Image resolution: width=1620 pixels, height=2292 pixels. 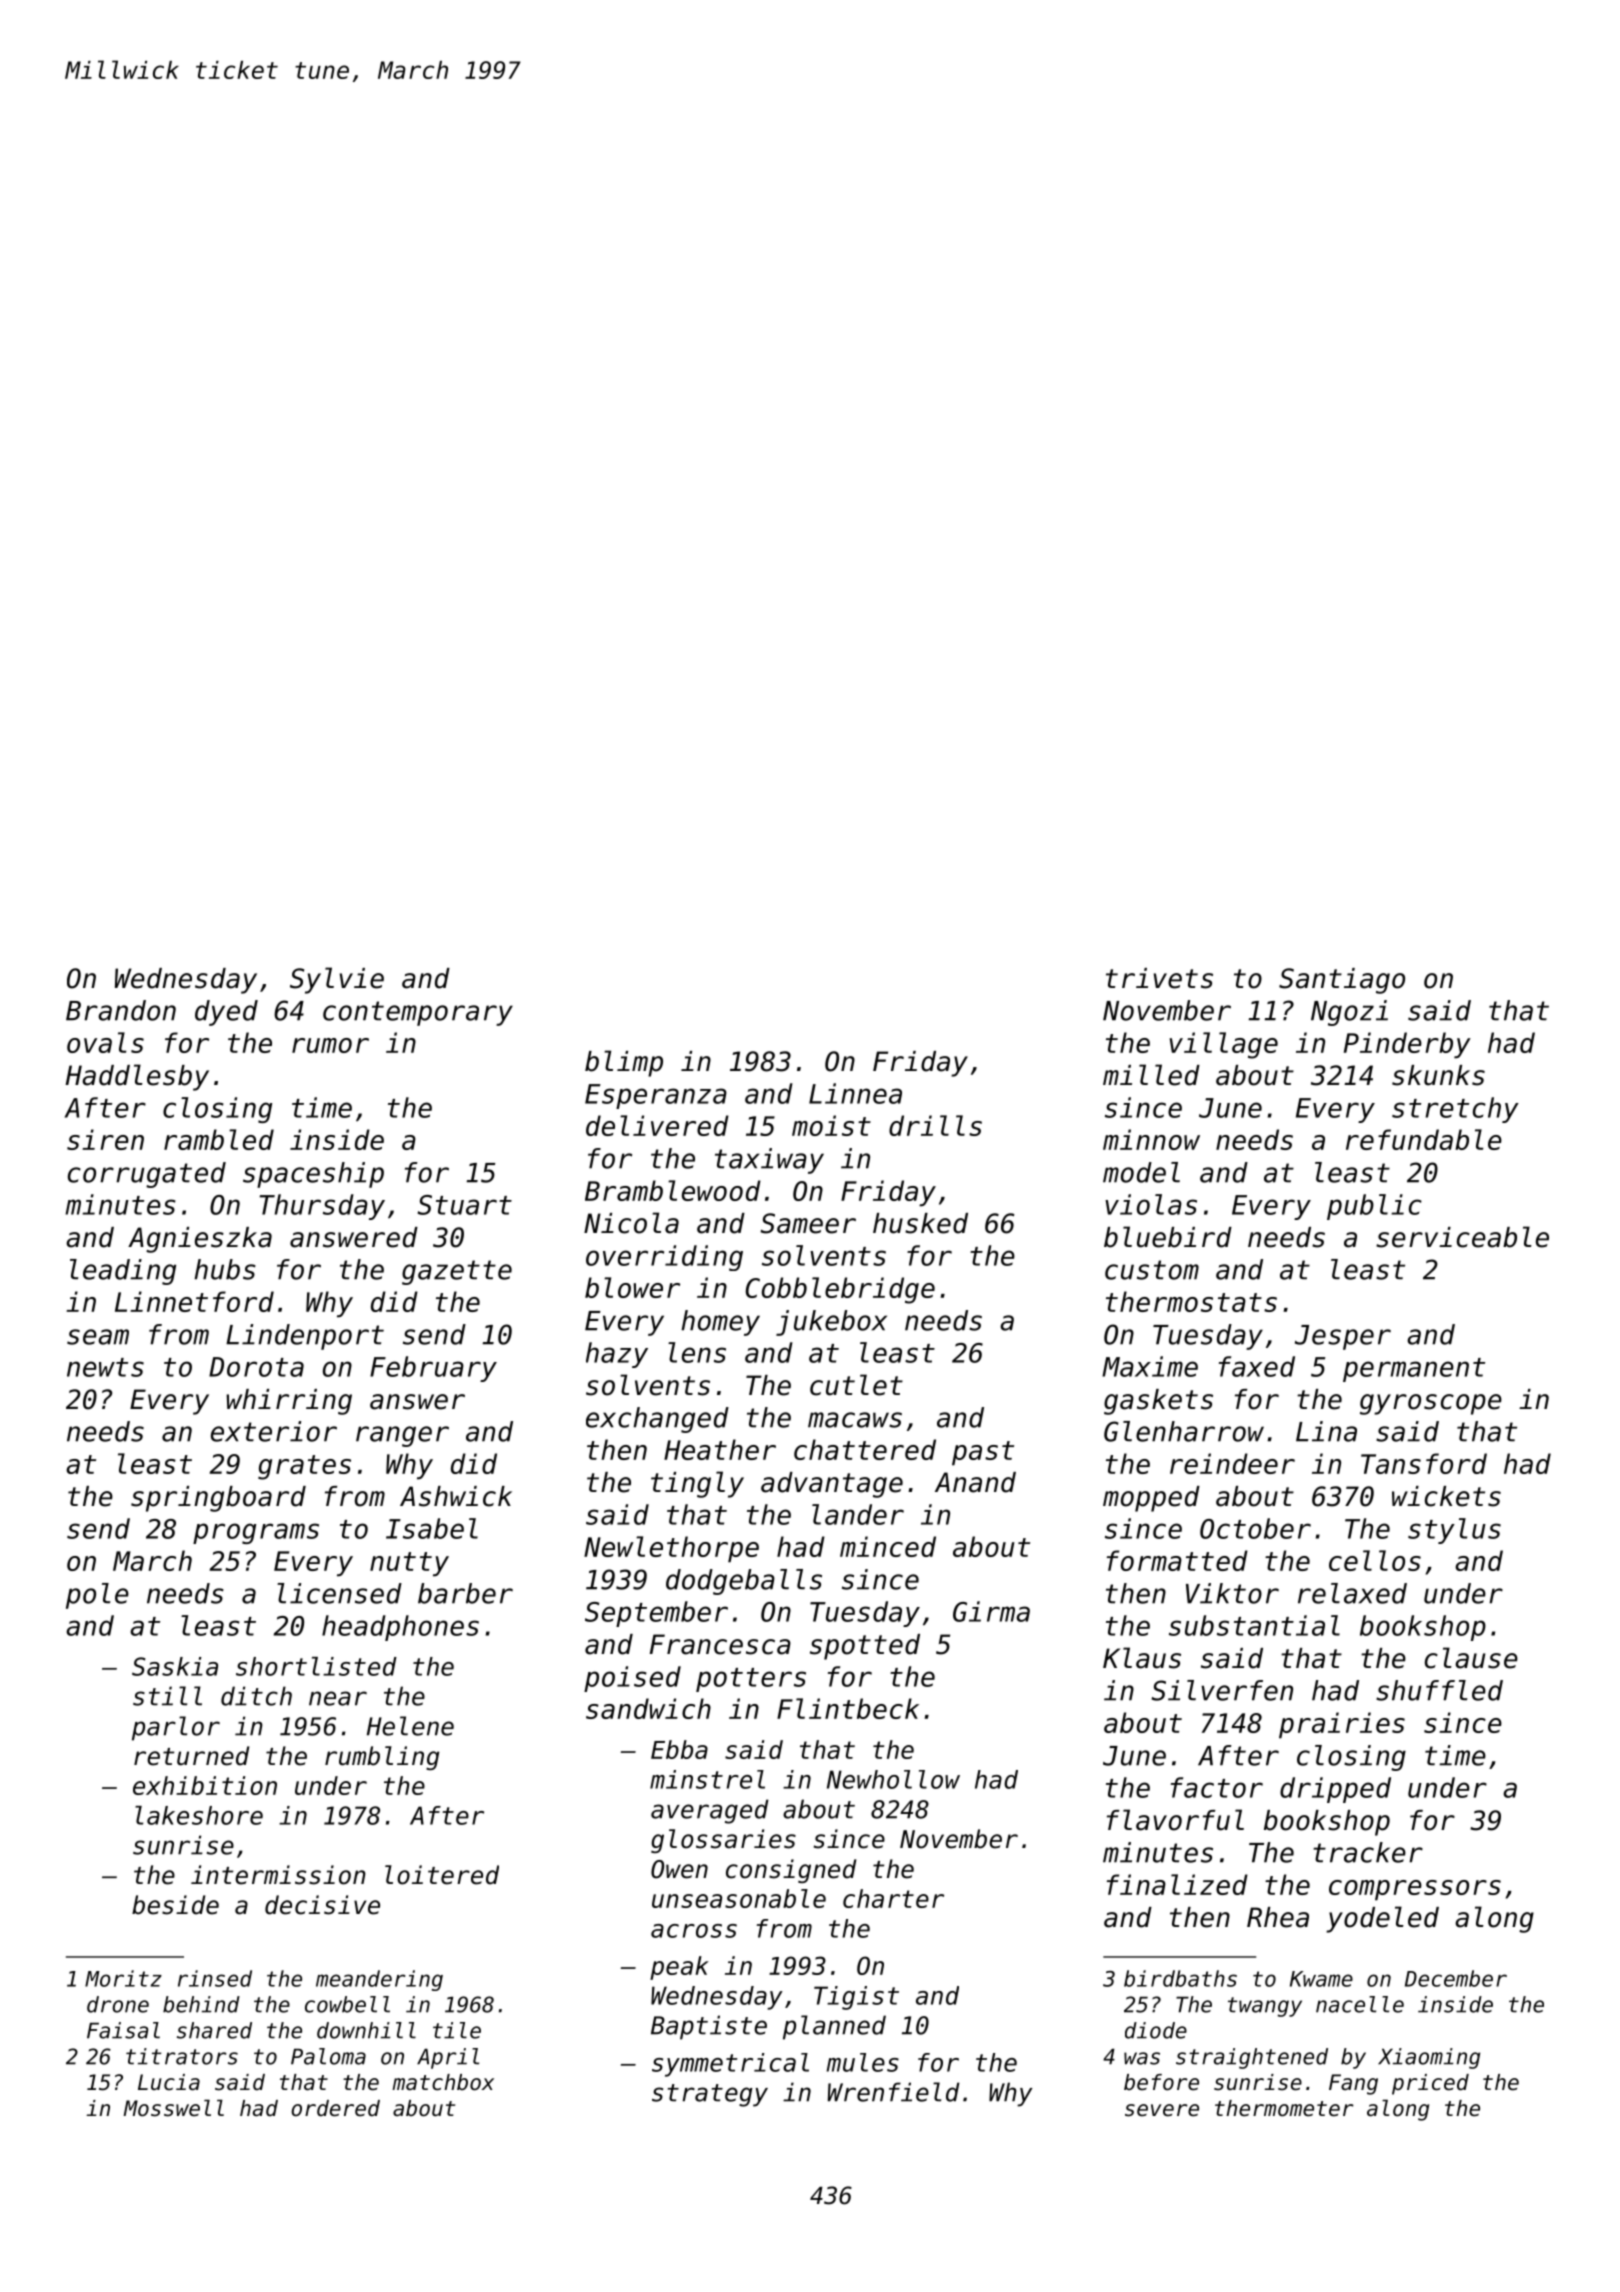 What do you see at coordinates (991, 1611) in the screenshot?
I see `Girma` at bounding box center [991, 1611].
